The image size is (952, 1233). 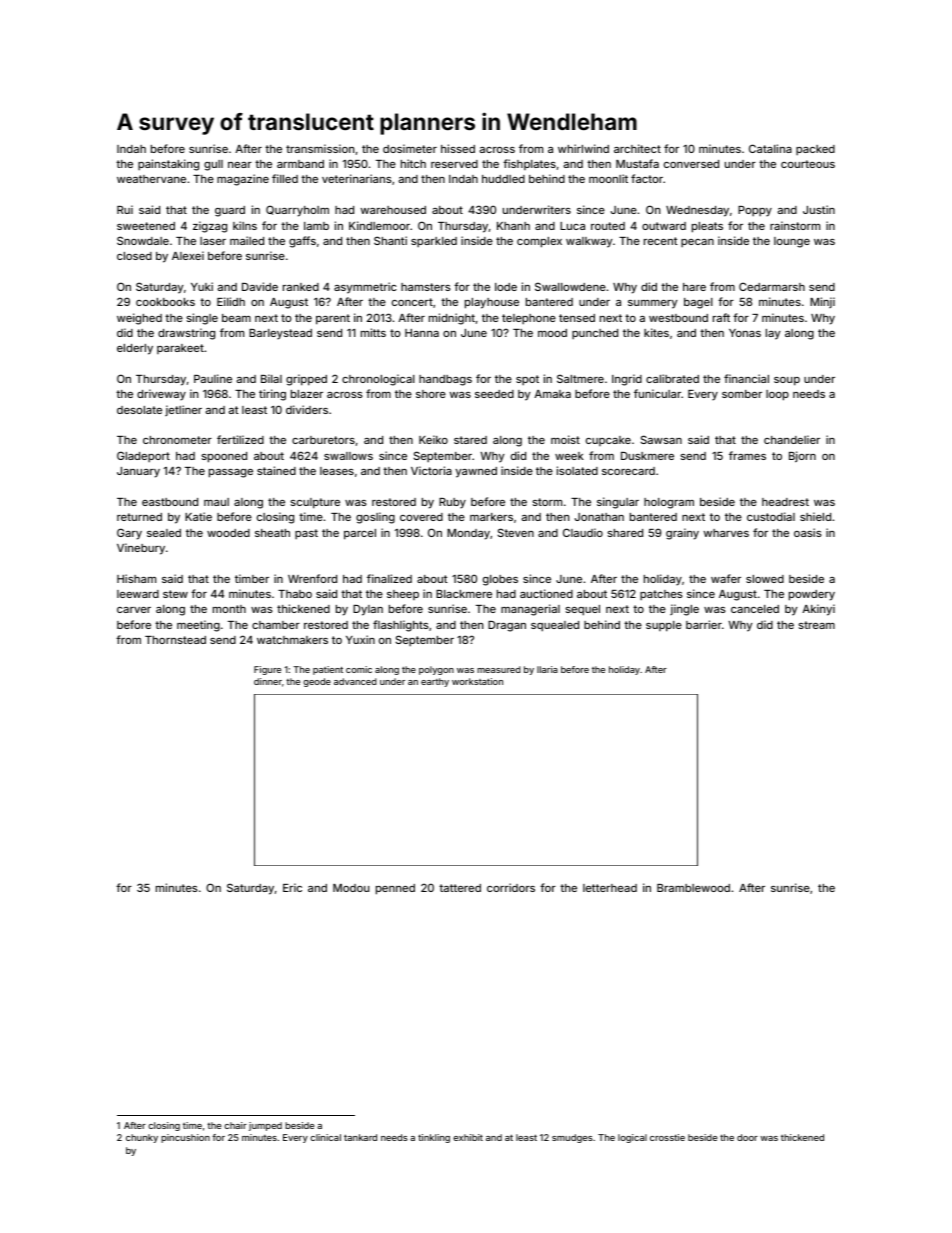 What do you see at coordinates (667, 1137) in the document?
I see `crosstie` at bounding box center [667, 1137].
